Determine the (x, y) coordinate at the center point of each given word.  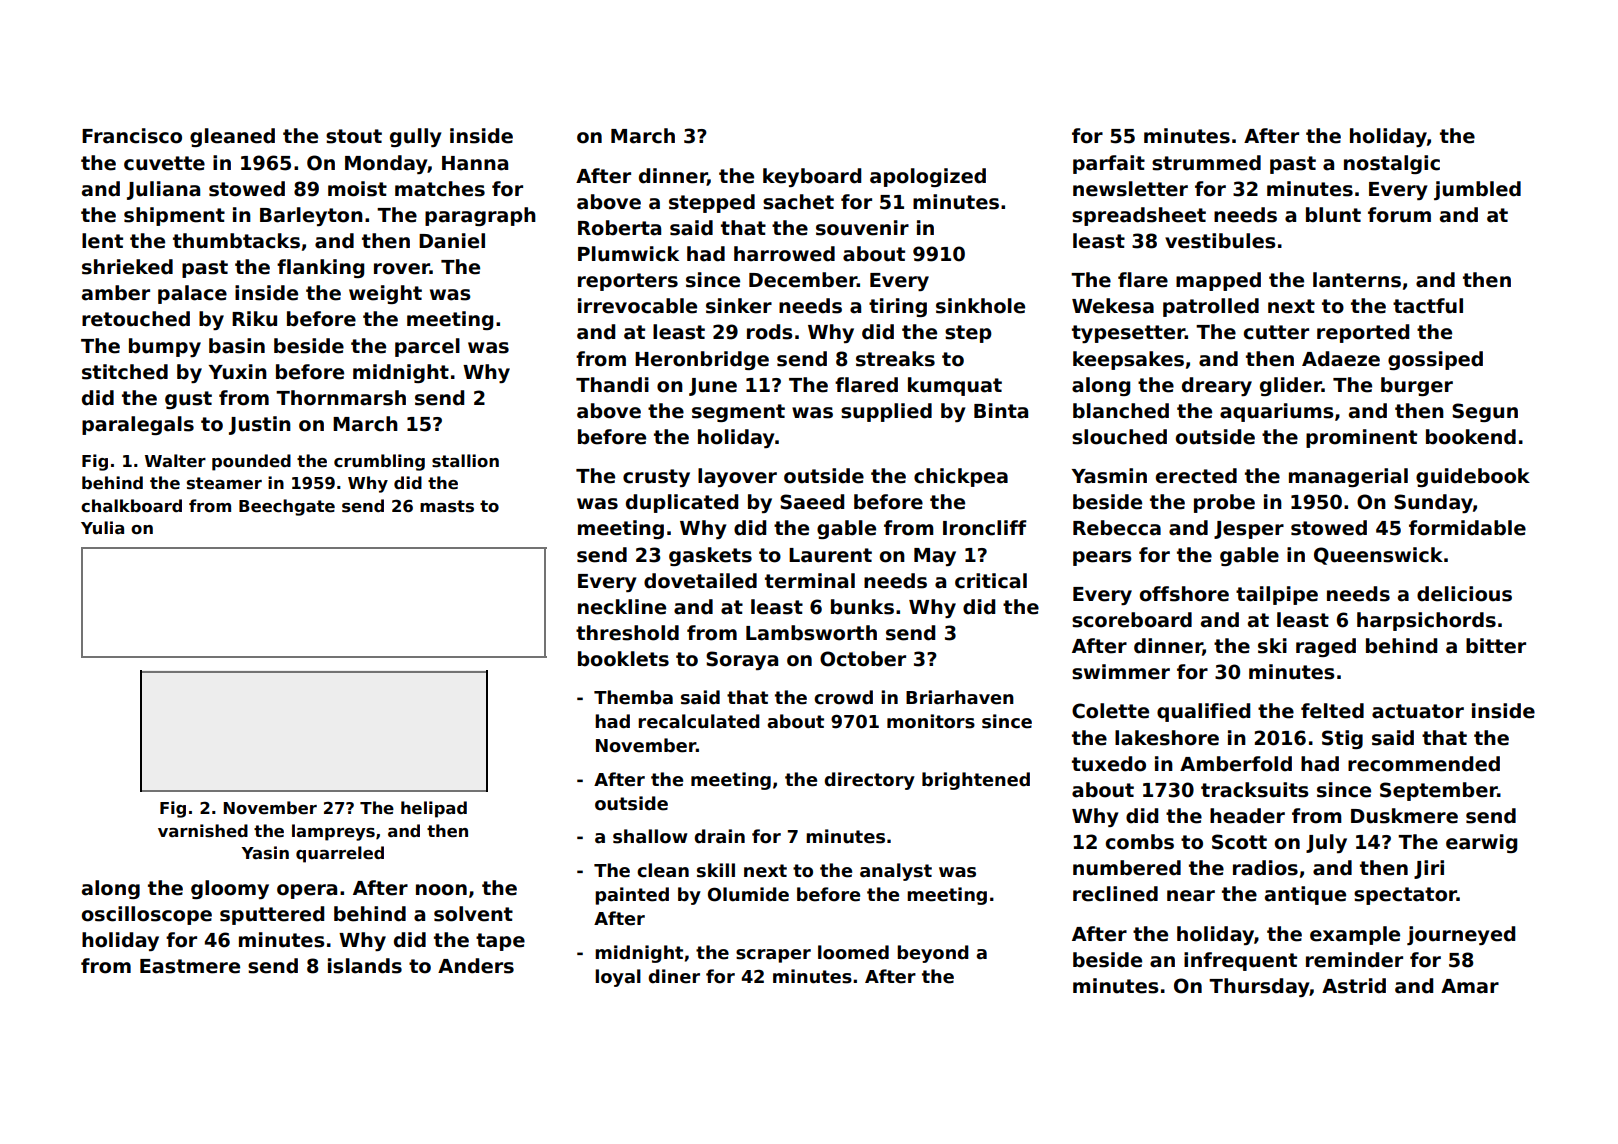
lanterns (1357, 280)
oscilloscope (147, 915)
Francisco (132, 136)
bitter (1496, 646)
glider (1291, 386)
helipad (434, 809)
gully (415, 137)
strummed (1206, 163)
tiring (898, 307)
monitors (931, 721)
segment (738, 413)
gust (188, 400)
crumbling (379, 462)
